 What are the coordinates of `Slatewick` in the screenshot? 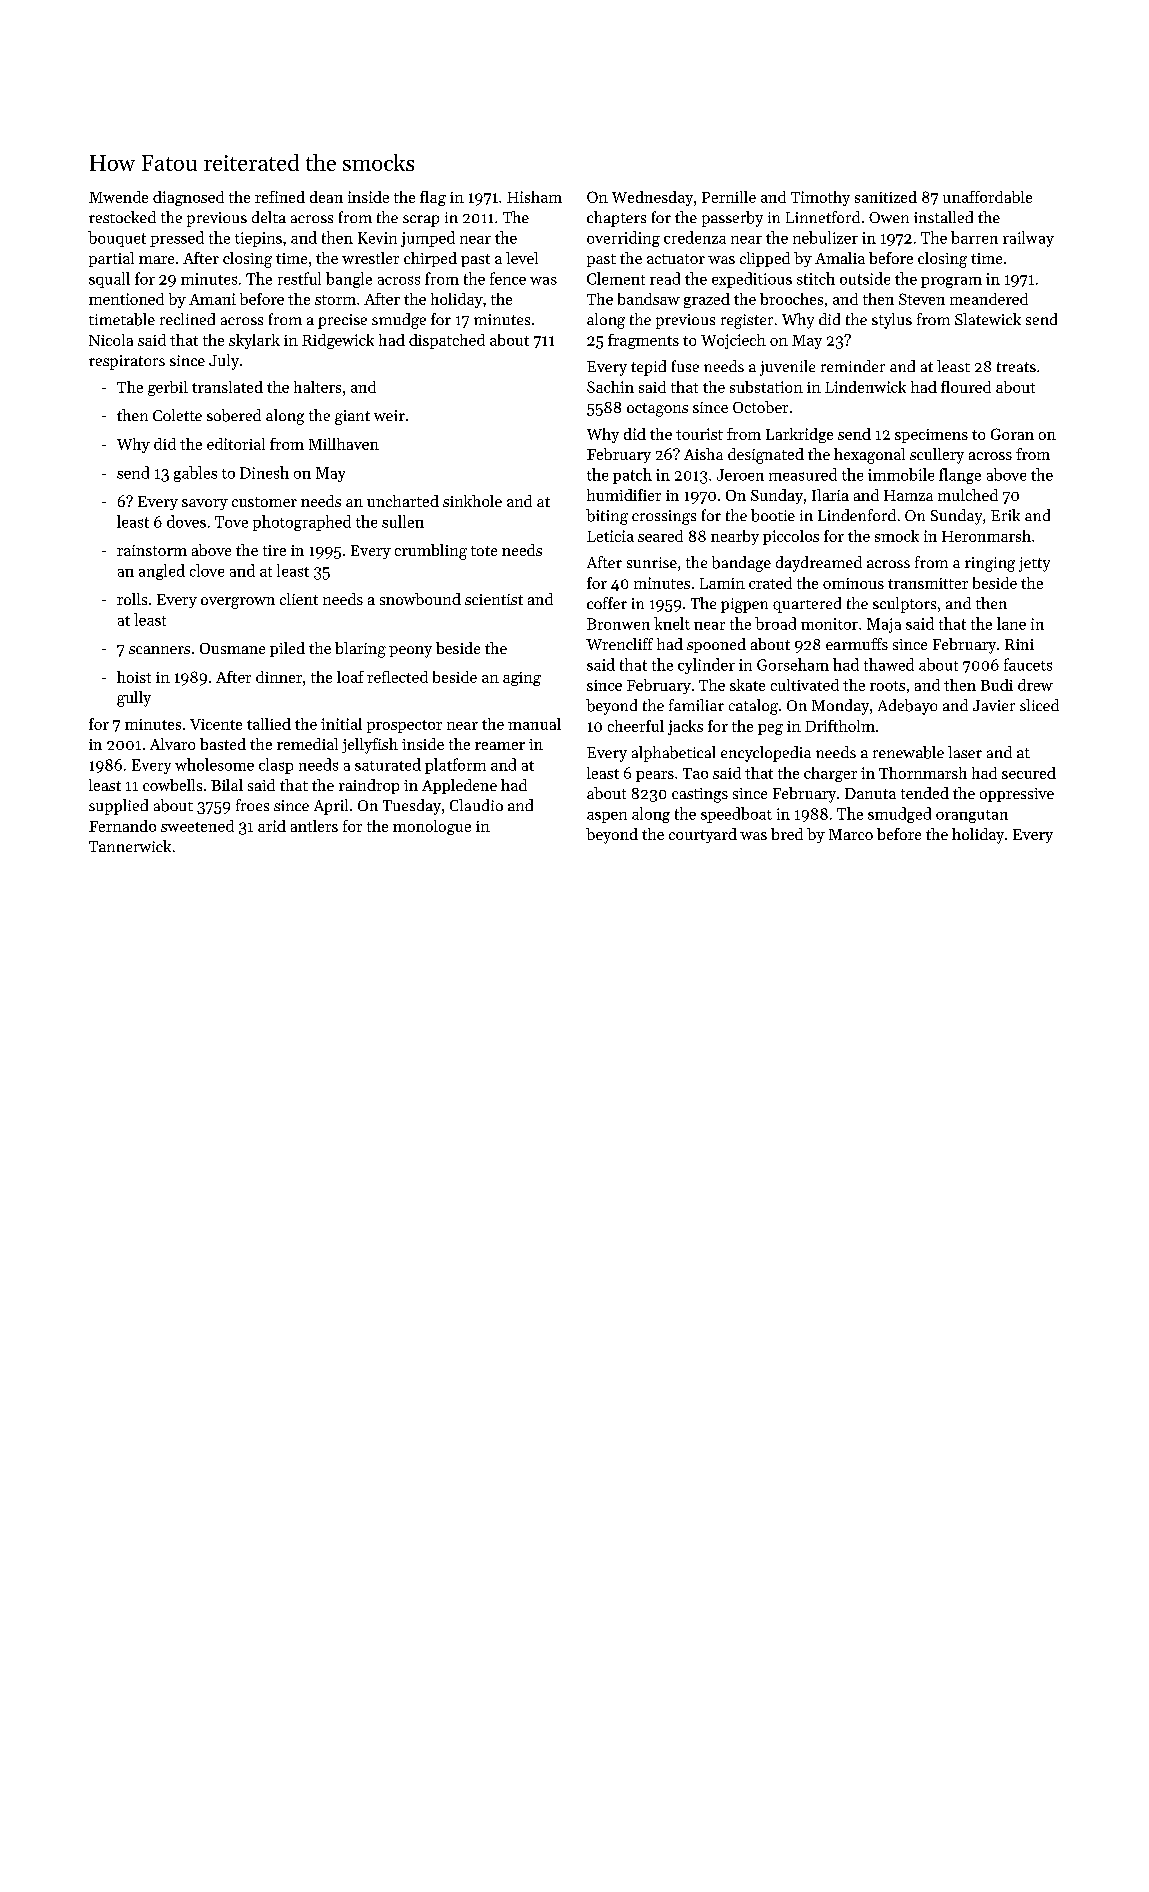 It's located at (988, 319).
